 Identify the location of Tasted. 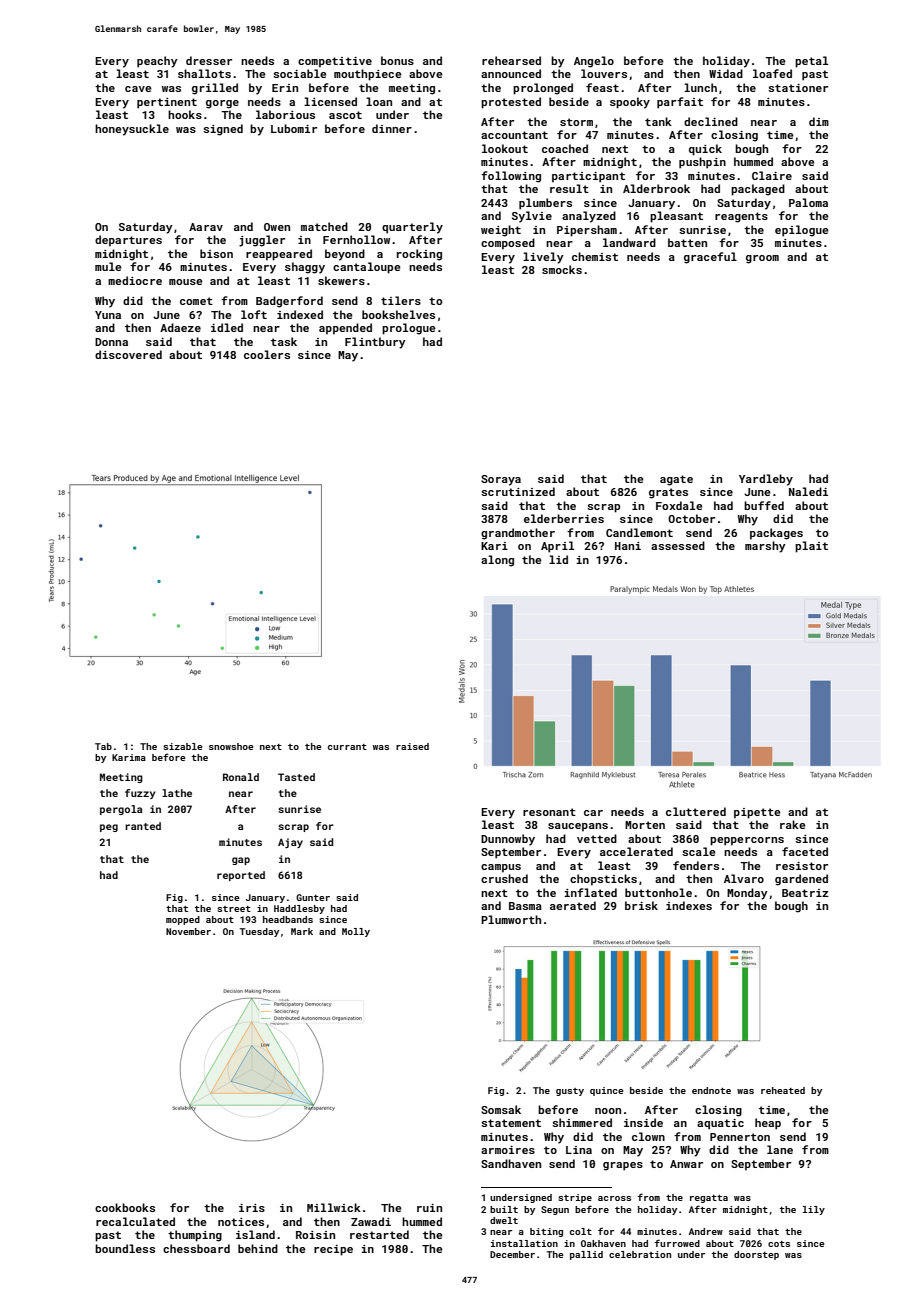
(296, 777).
